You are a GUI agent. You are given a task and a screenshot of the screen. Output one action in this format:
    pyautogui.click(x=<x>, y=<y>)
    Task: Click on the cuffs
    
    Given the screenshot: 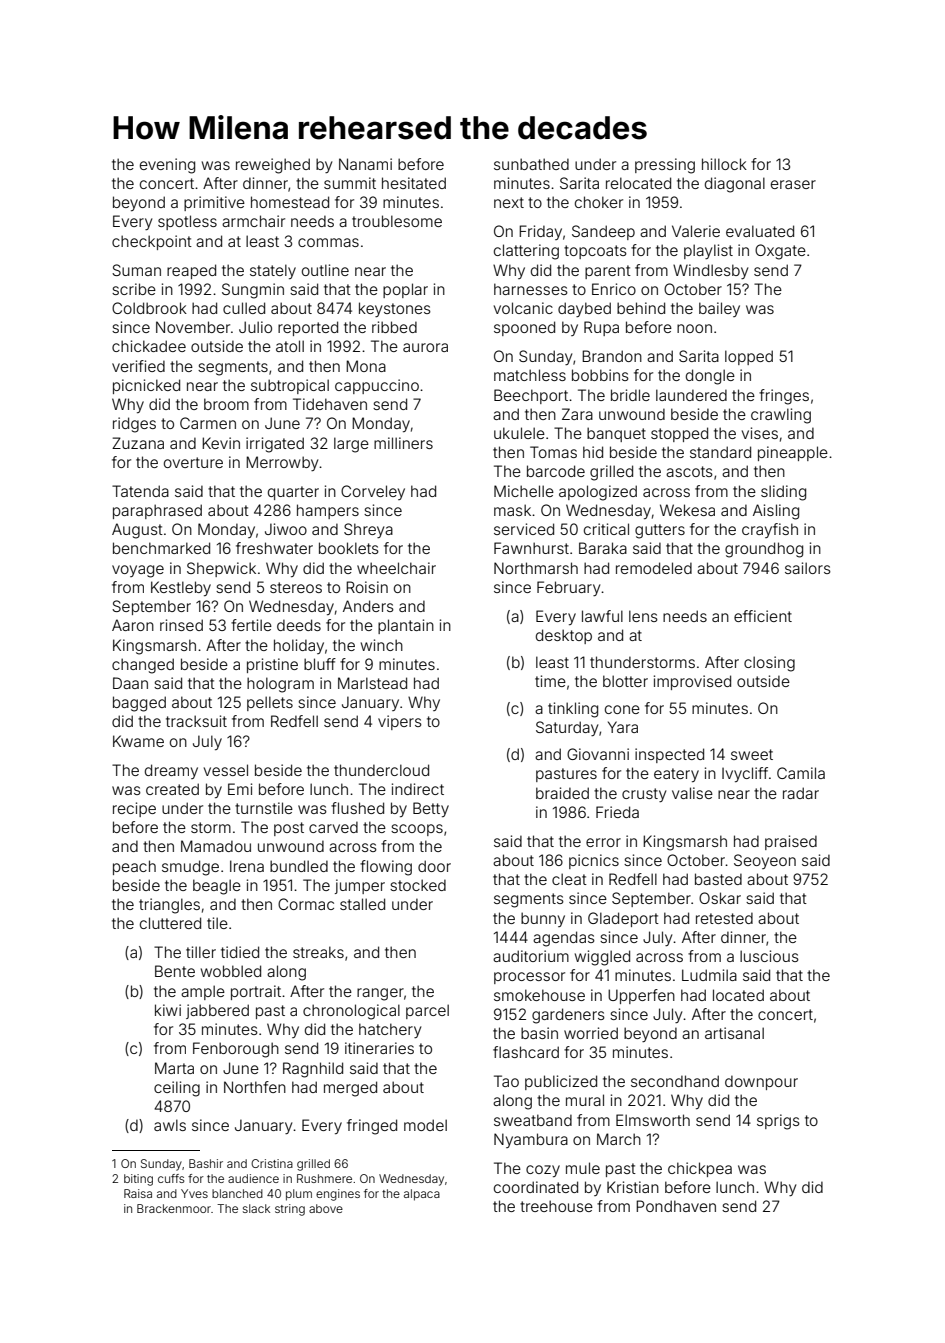 What is the action you would take?
    pyautogui.click(x=171, y=1178)
